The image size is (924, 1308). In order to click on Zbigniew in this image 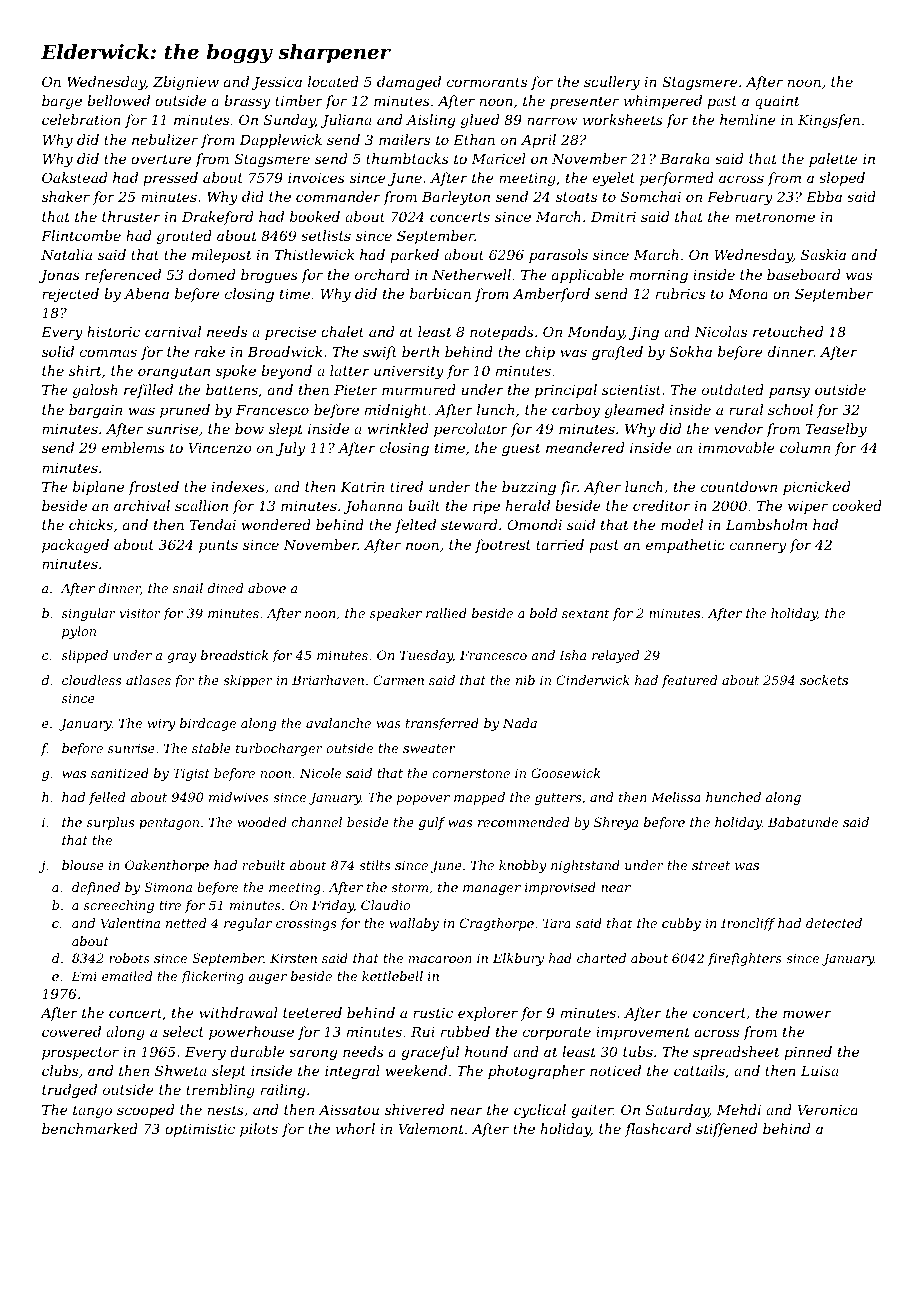, I will do `click(186, 83)`.
